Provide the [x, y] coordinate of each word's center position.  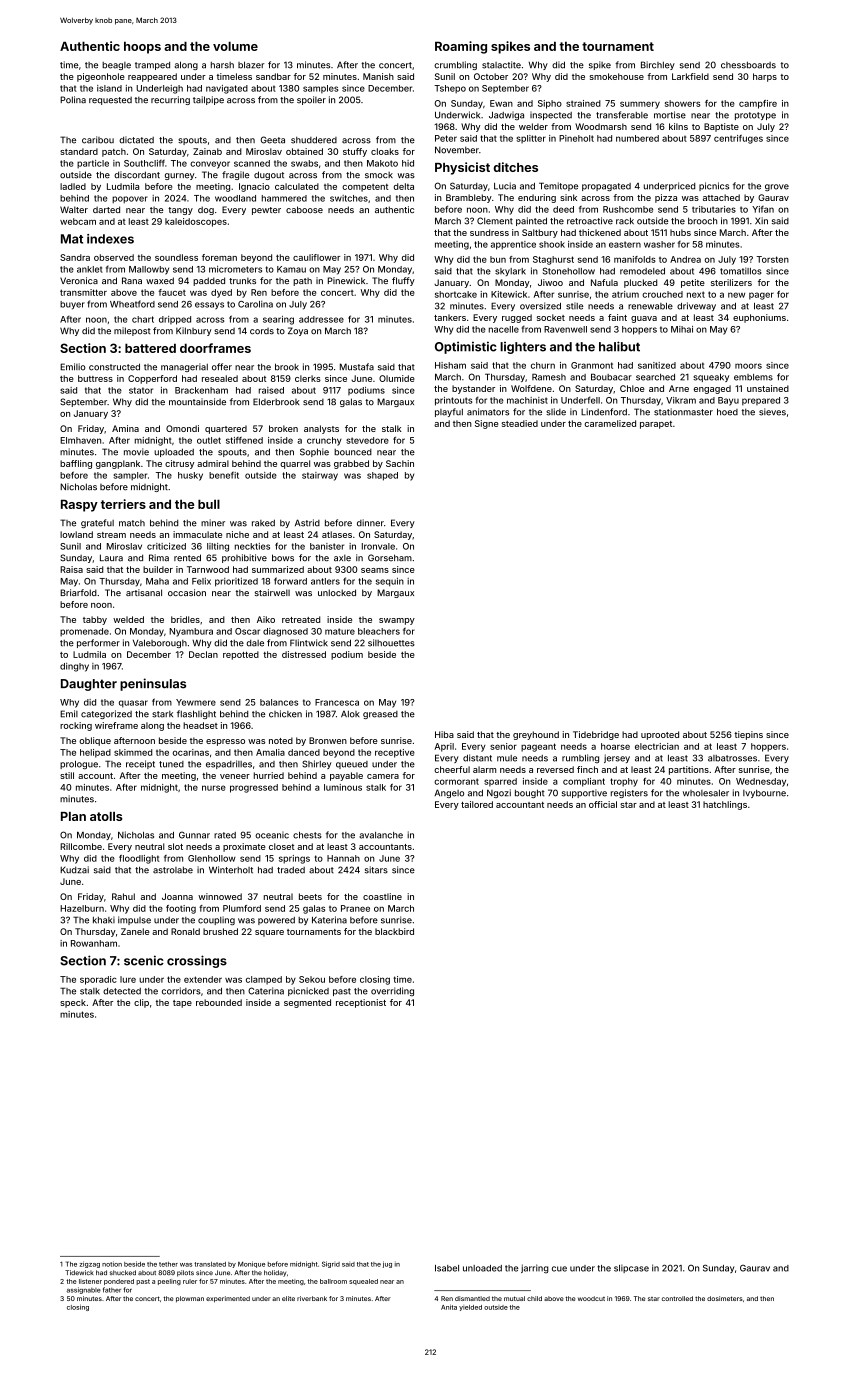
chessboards [748, 65]
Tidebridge [596, 735]
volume [235, 46]
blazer [251, 65]
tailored [477, 804]
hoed [727, 412]
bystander [473, 389]
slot [175, 846]
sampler [130, 476]
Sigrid [331, 1264]
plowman [190, 1299]
